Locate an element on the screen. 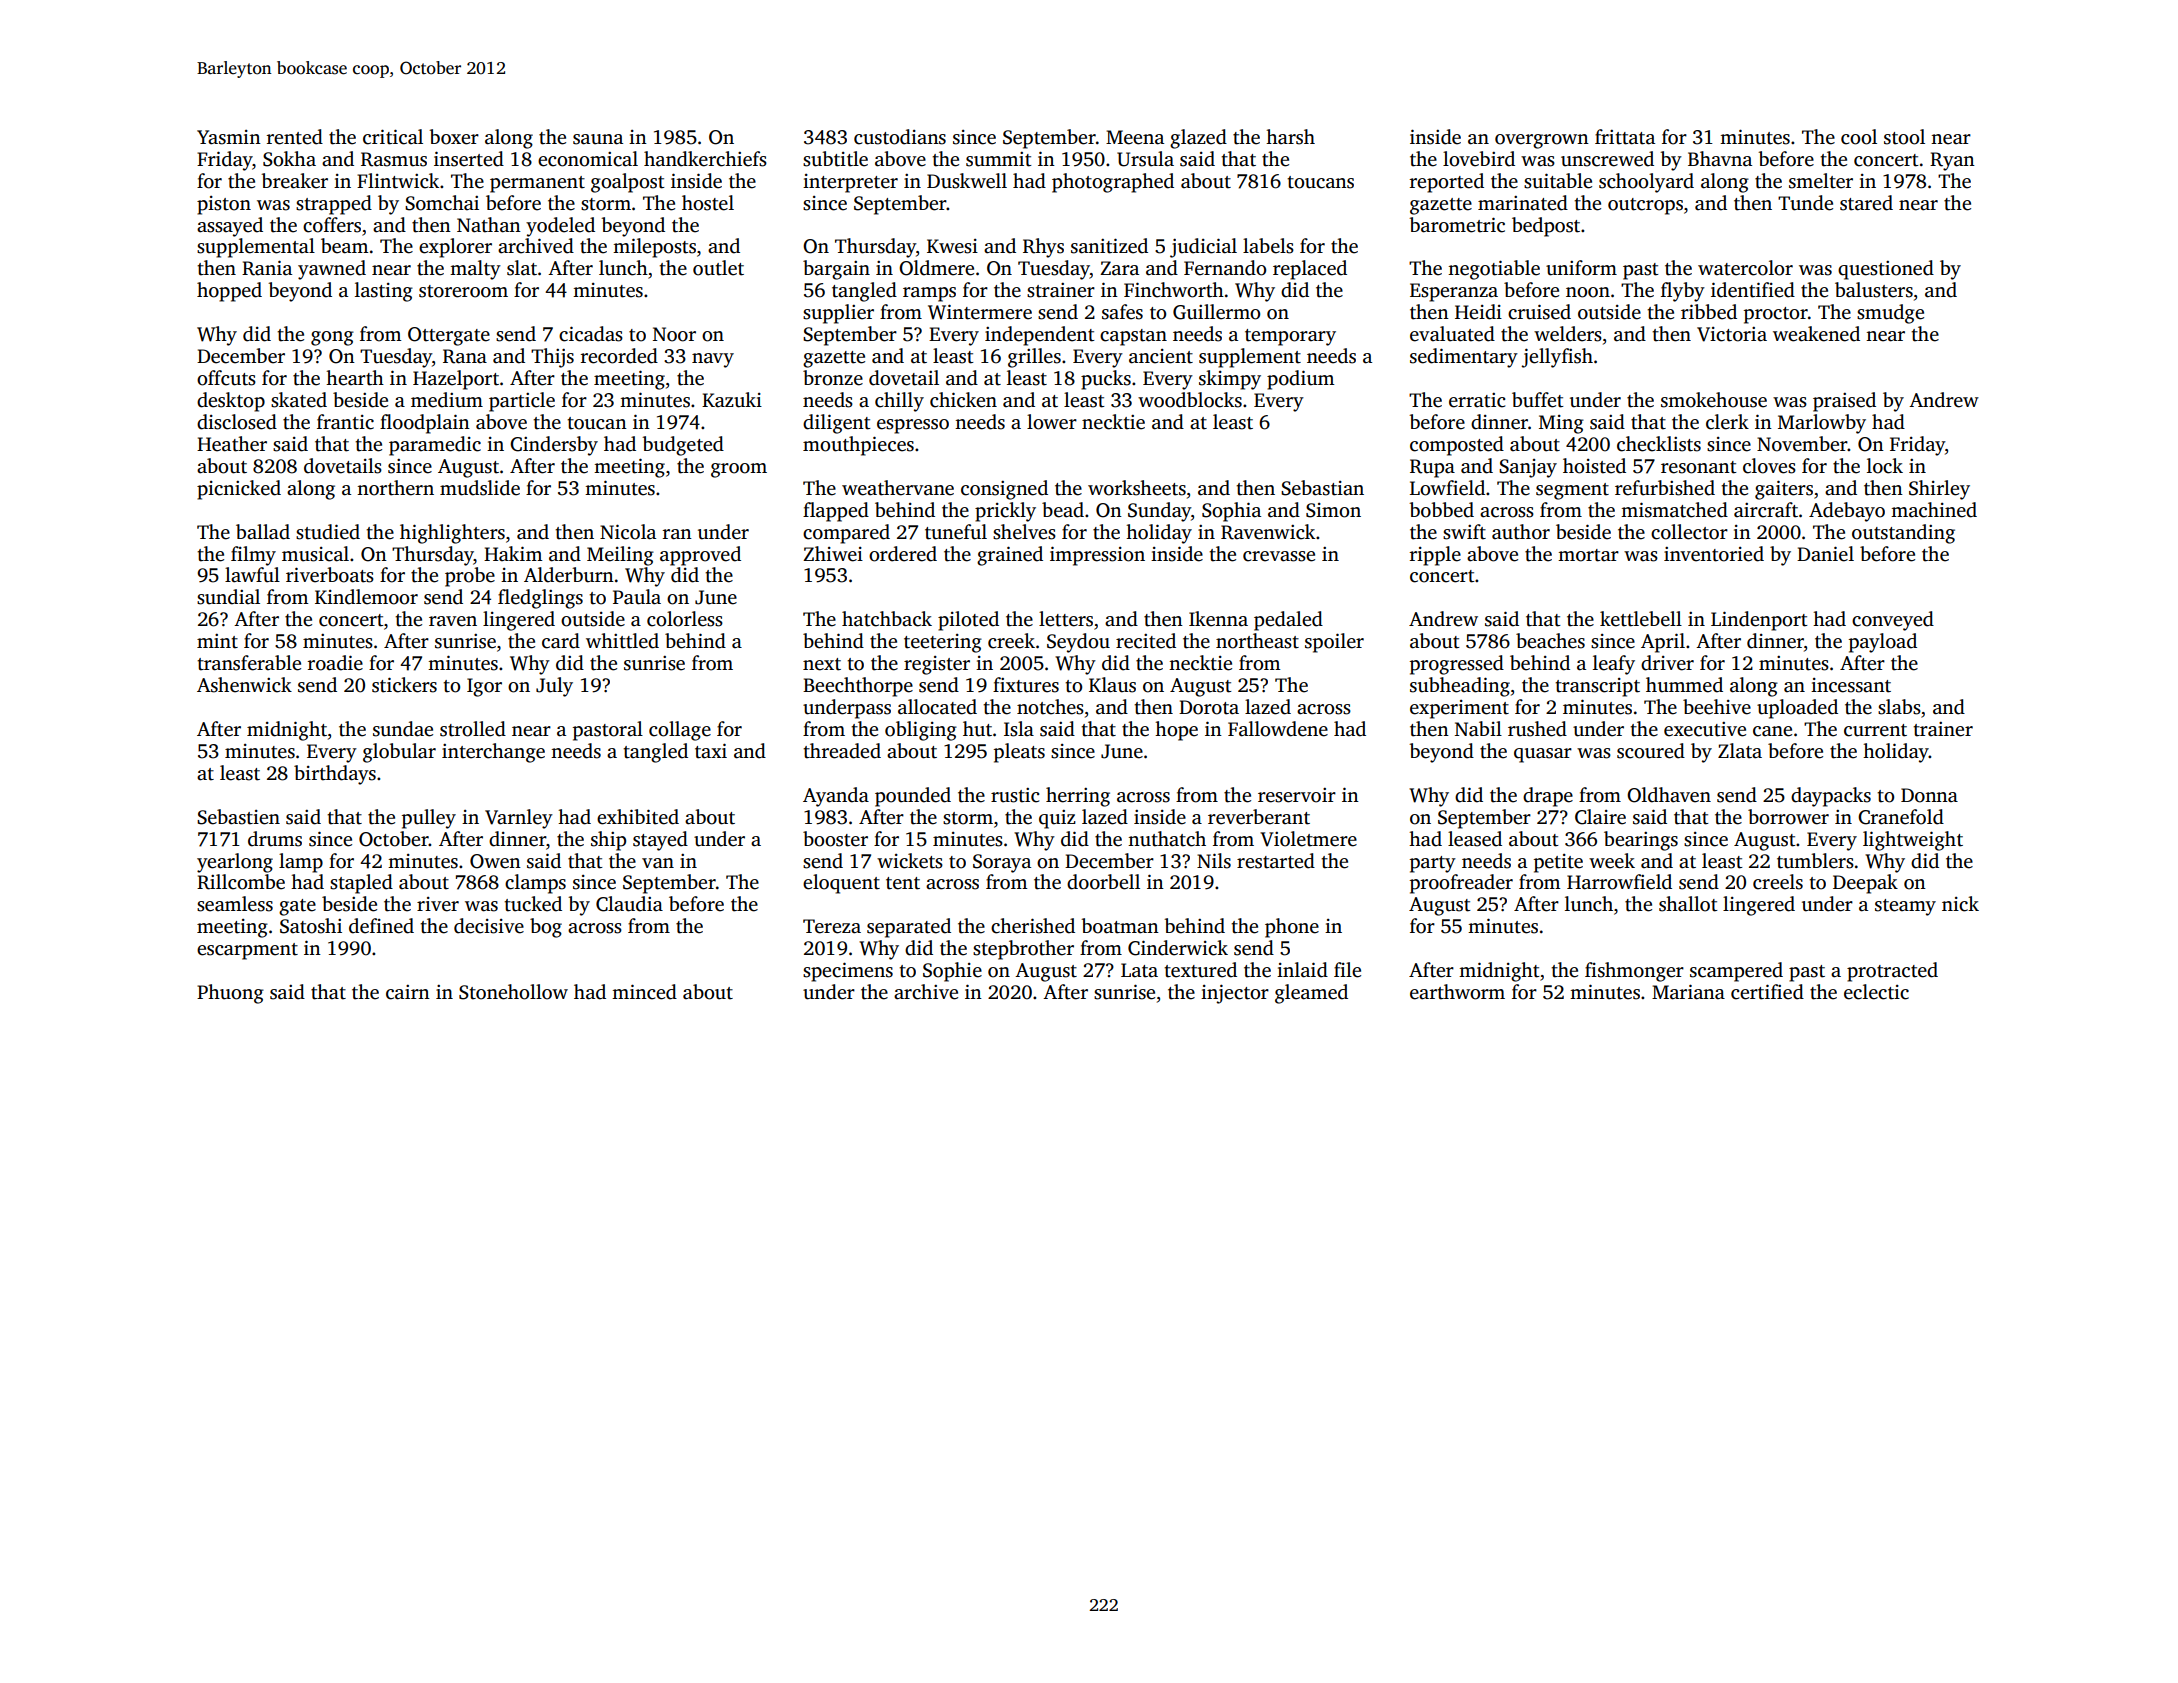 Image resolution: width=2178 pixels, height=1683 pixels. Nicola is located at coordinates (628, 532).
